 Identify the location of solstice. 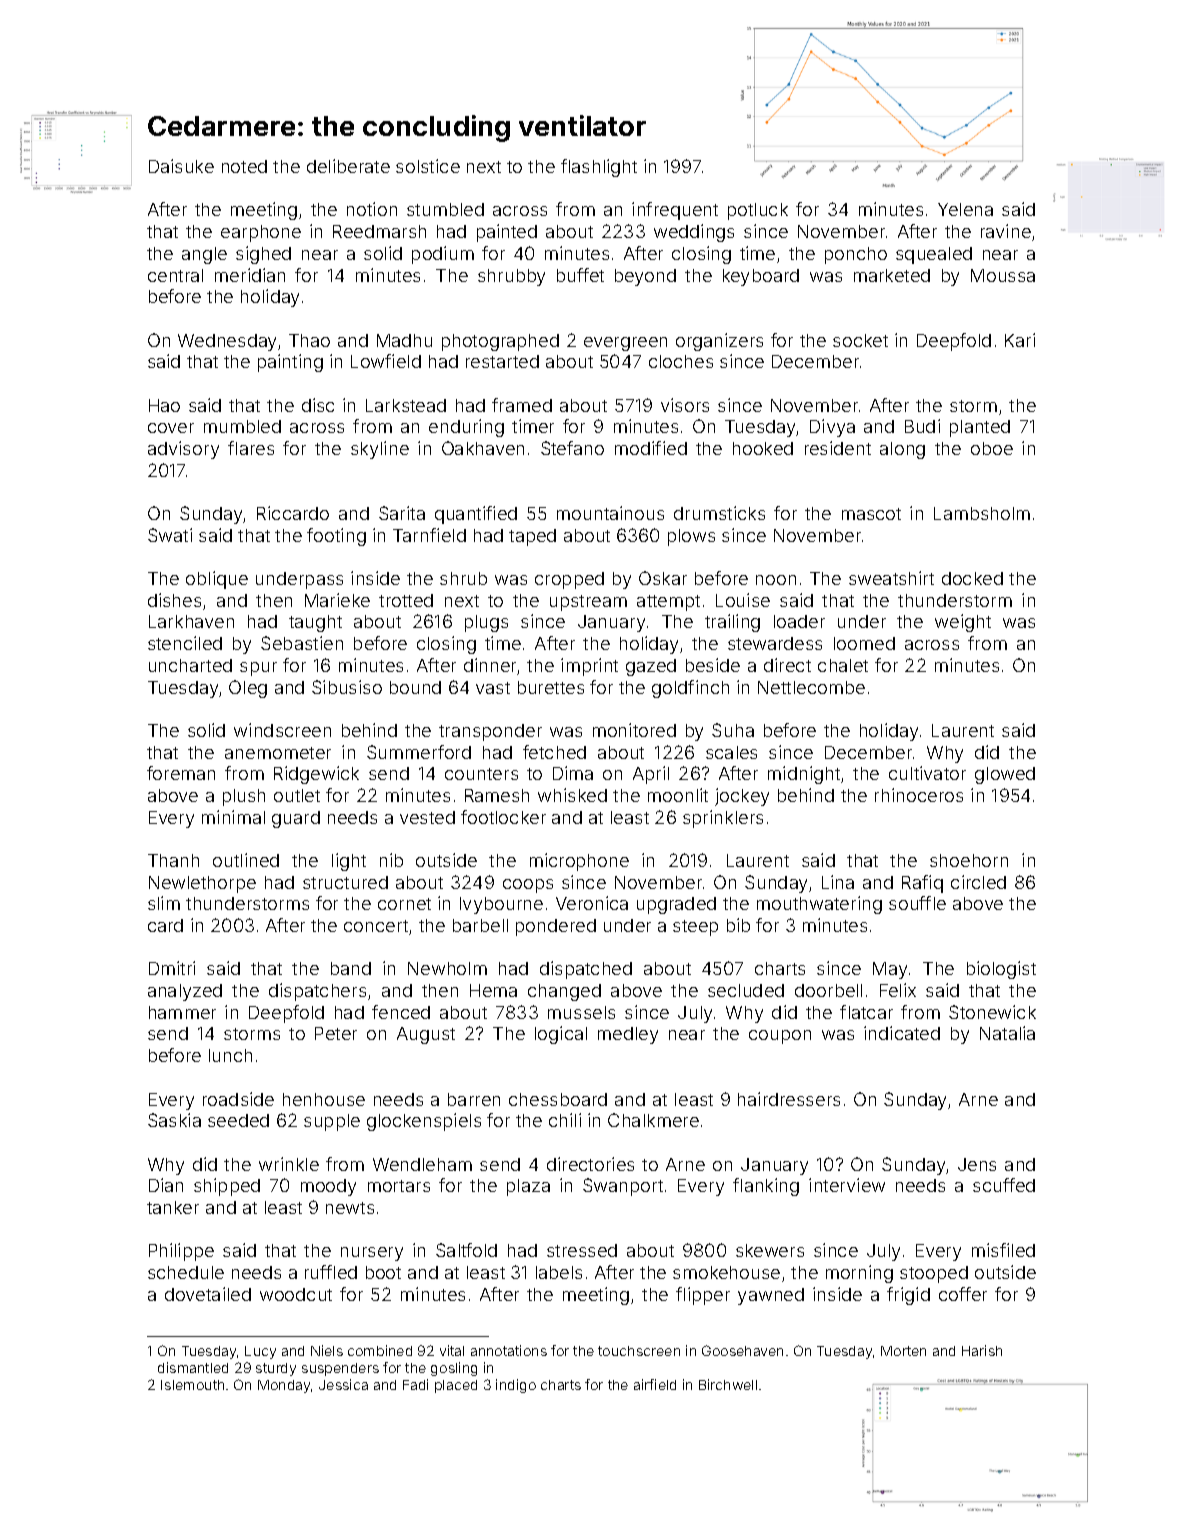
(428, 166).
